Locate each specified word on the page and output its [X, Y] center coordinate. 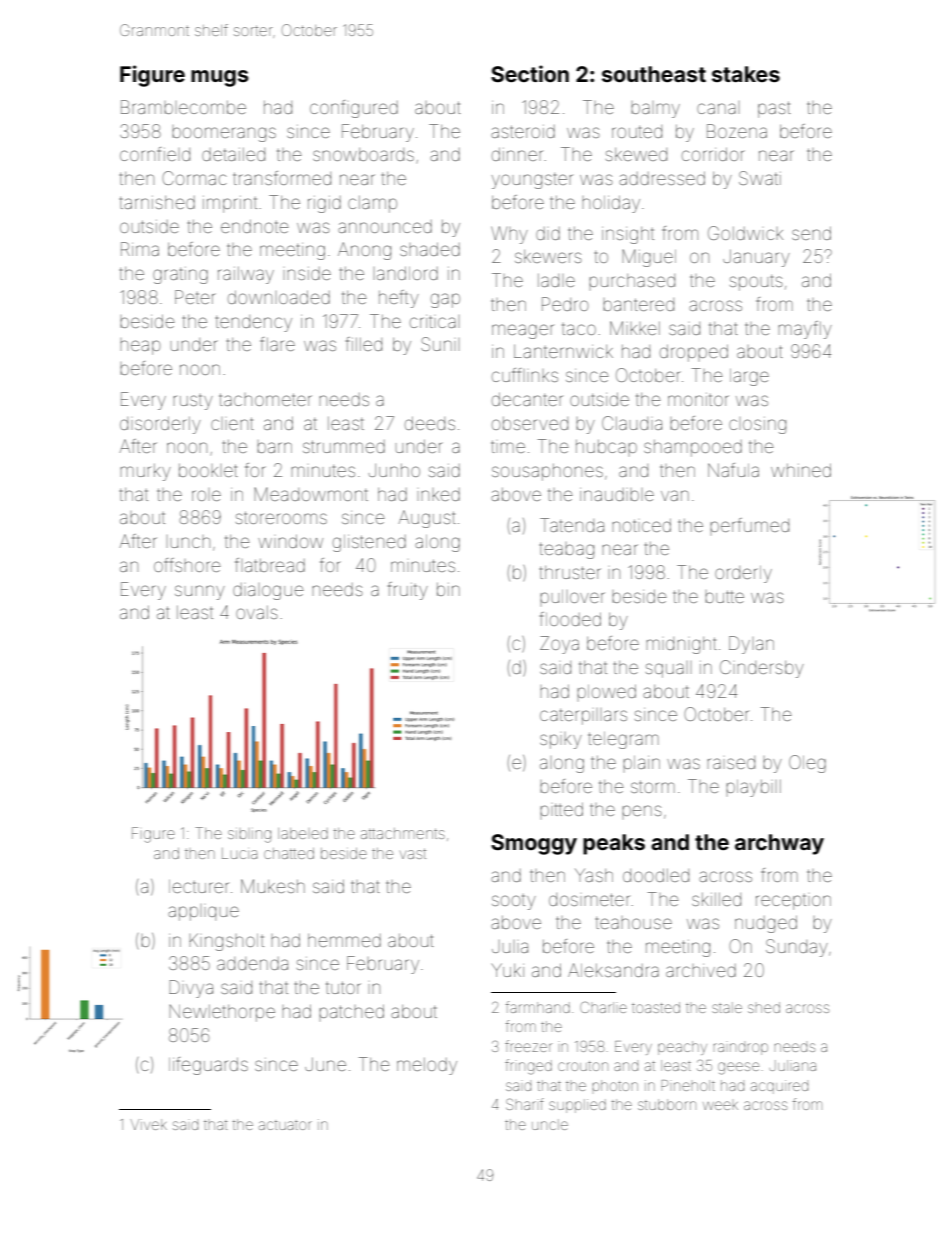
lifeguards [208, 1066]
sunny [200, 592]
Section [530, 73]
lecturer [199, 886]
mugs [220, 78]
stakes [746, 74]
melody [427, 1066]
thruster [570, 572]
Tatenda [572, 525]
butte [724, 596]
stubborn [667, 1104]
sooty [514, 902]
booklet [208, 470]
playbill [753, 788]
